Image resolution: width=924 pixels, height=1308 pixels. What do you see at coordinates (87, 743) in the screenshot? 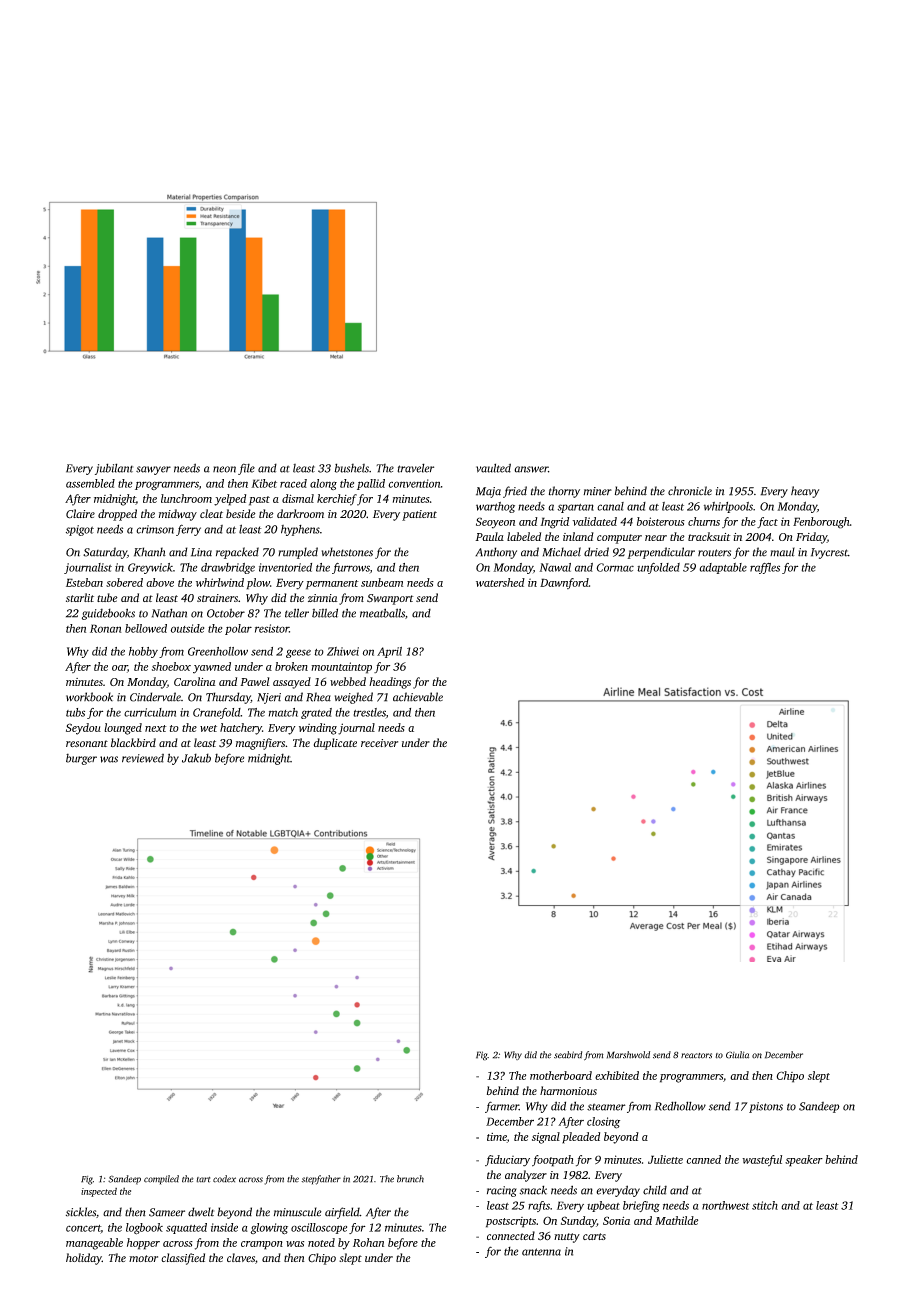
I see `resonant` at bounding box center [87, 743].
